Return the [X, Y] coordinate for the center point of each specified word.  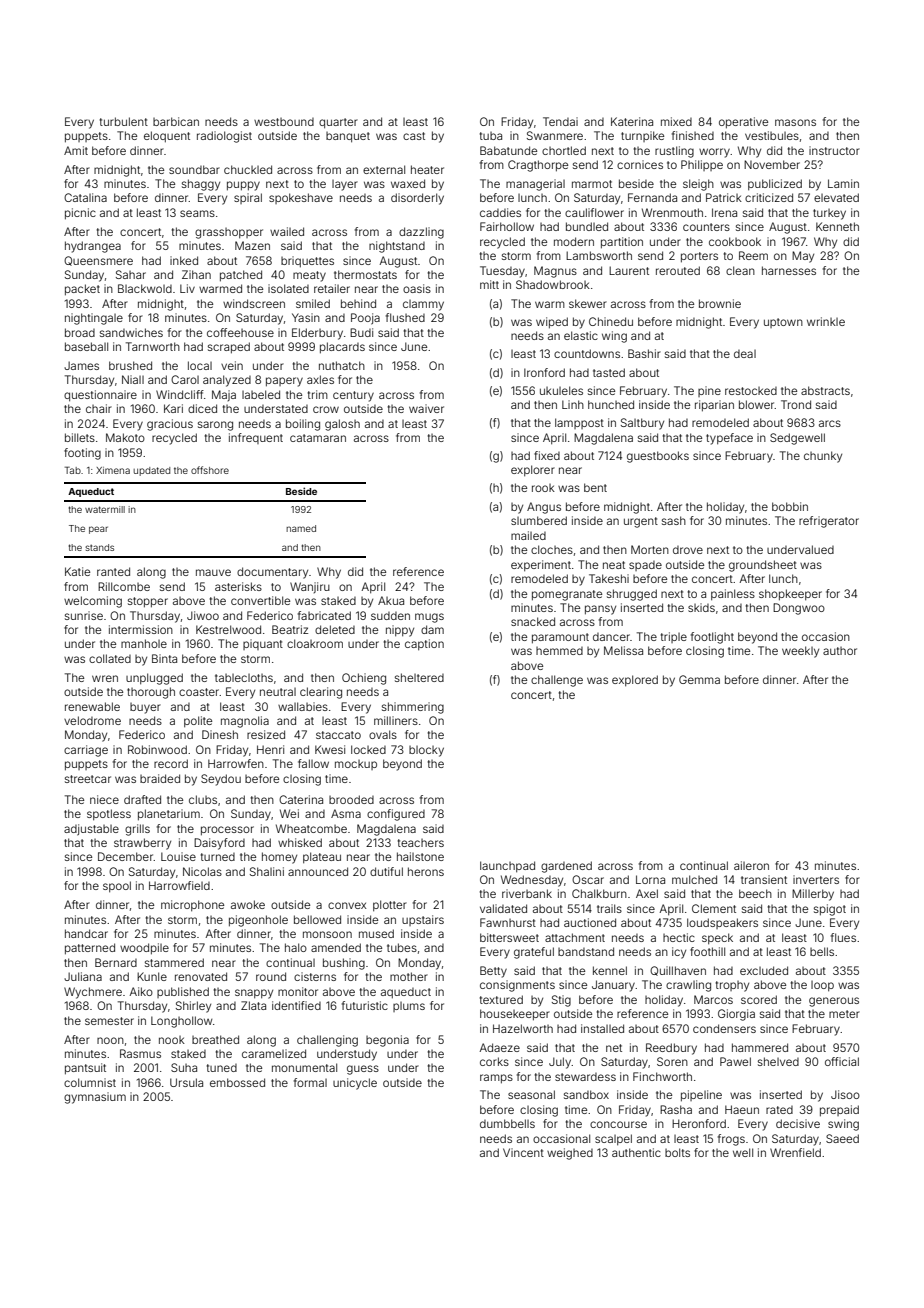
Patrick [724, 197]
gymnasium [95, 1098]
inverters [816, 879]
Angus [544, 508]
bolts [677, 1152]
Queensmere [98, 261]
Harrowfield [179, 885]
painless [733, 594]
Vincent [523, 1152]
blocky [426, 751]
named [301, 528]
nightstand [397, 247]
